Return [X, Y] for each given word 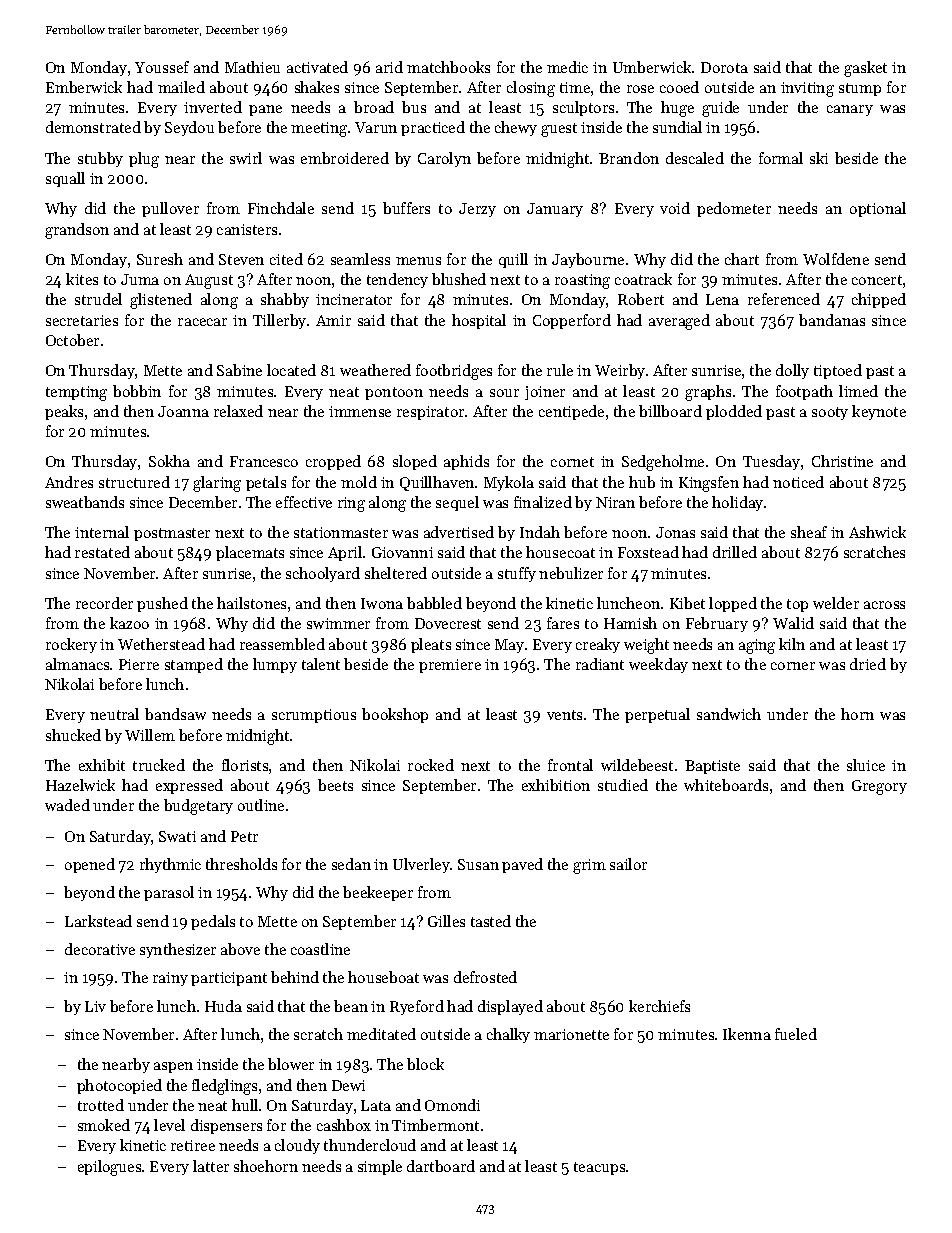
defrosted [485, 977]
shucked [73, 735]
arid [389, 67]
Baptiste [712, 767]
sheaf [809, 532]
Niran [615, 502]
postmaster [172, 534]
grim [589, 866]
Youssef [162, 67]
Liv [95, 1006]
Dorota [724, 67]
